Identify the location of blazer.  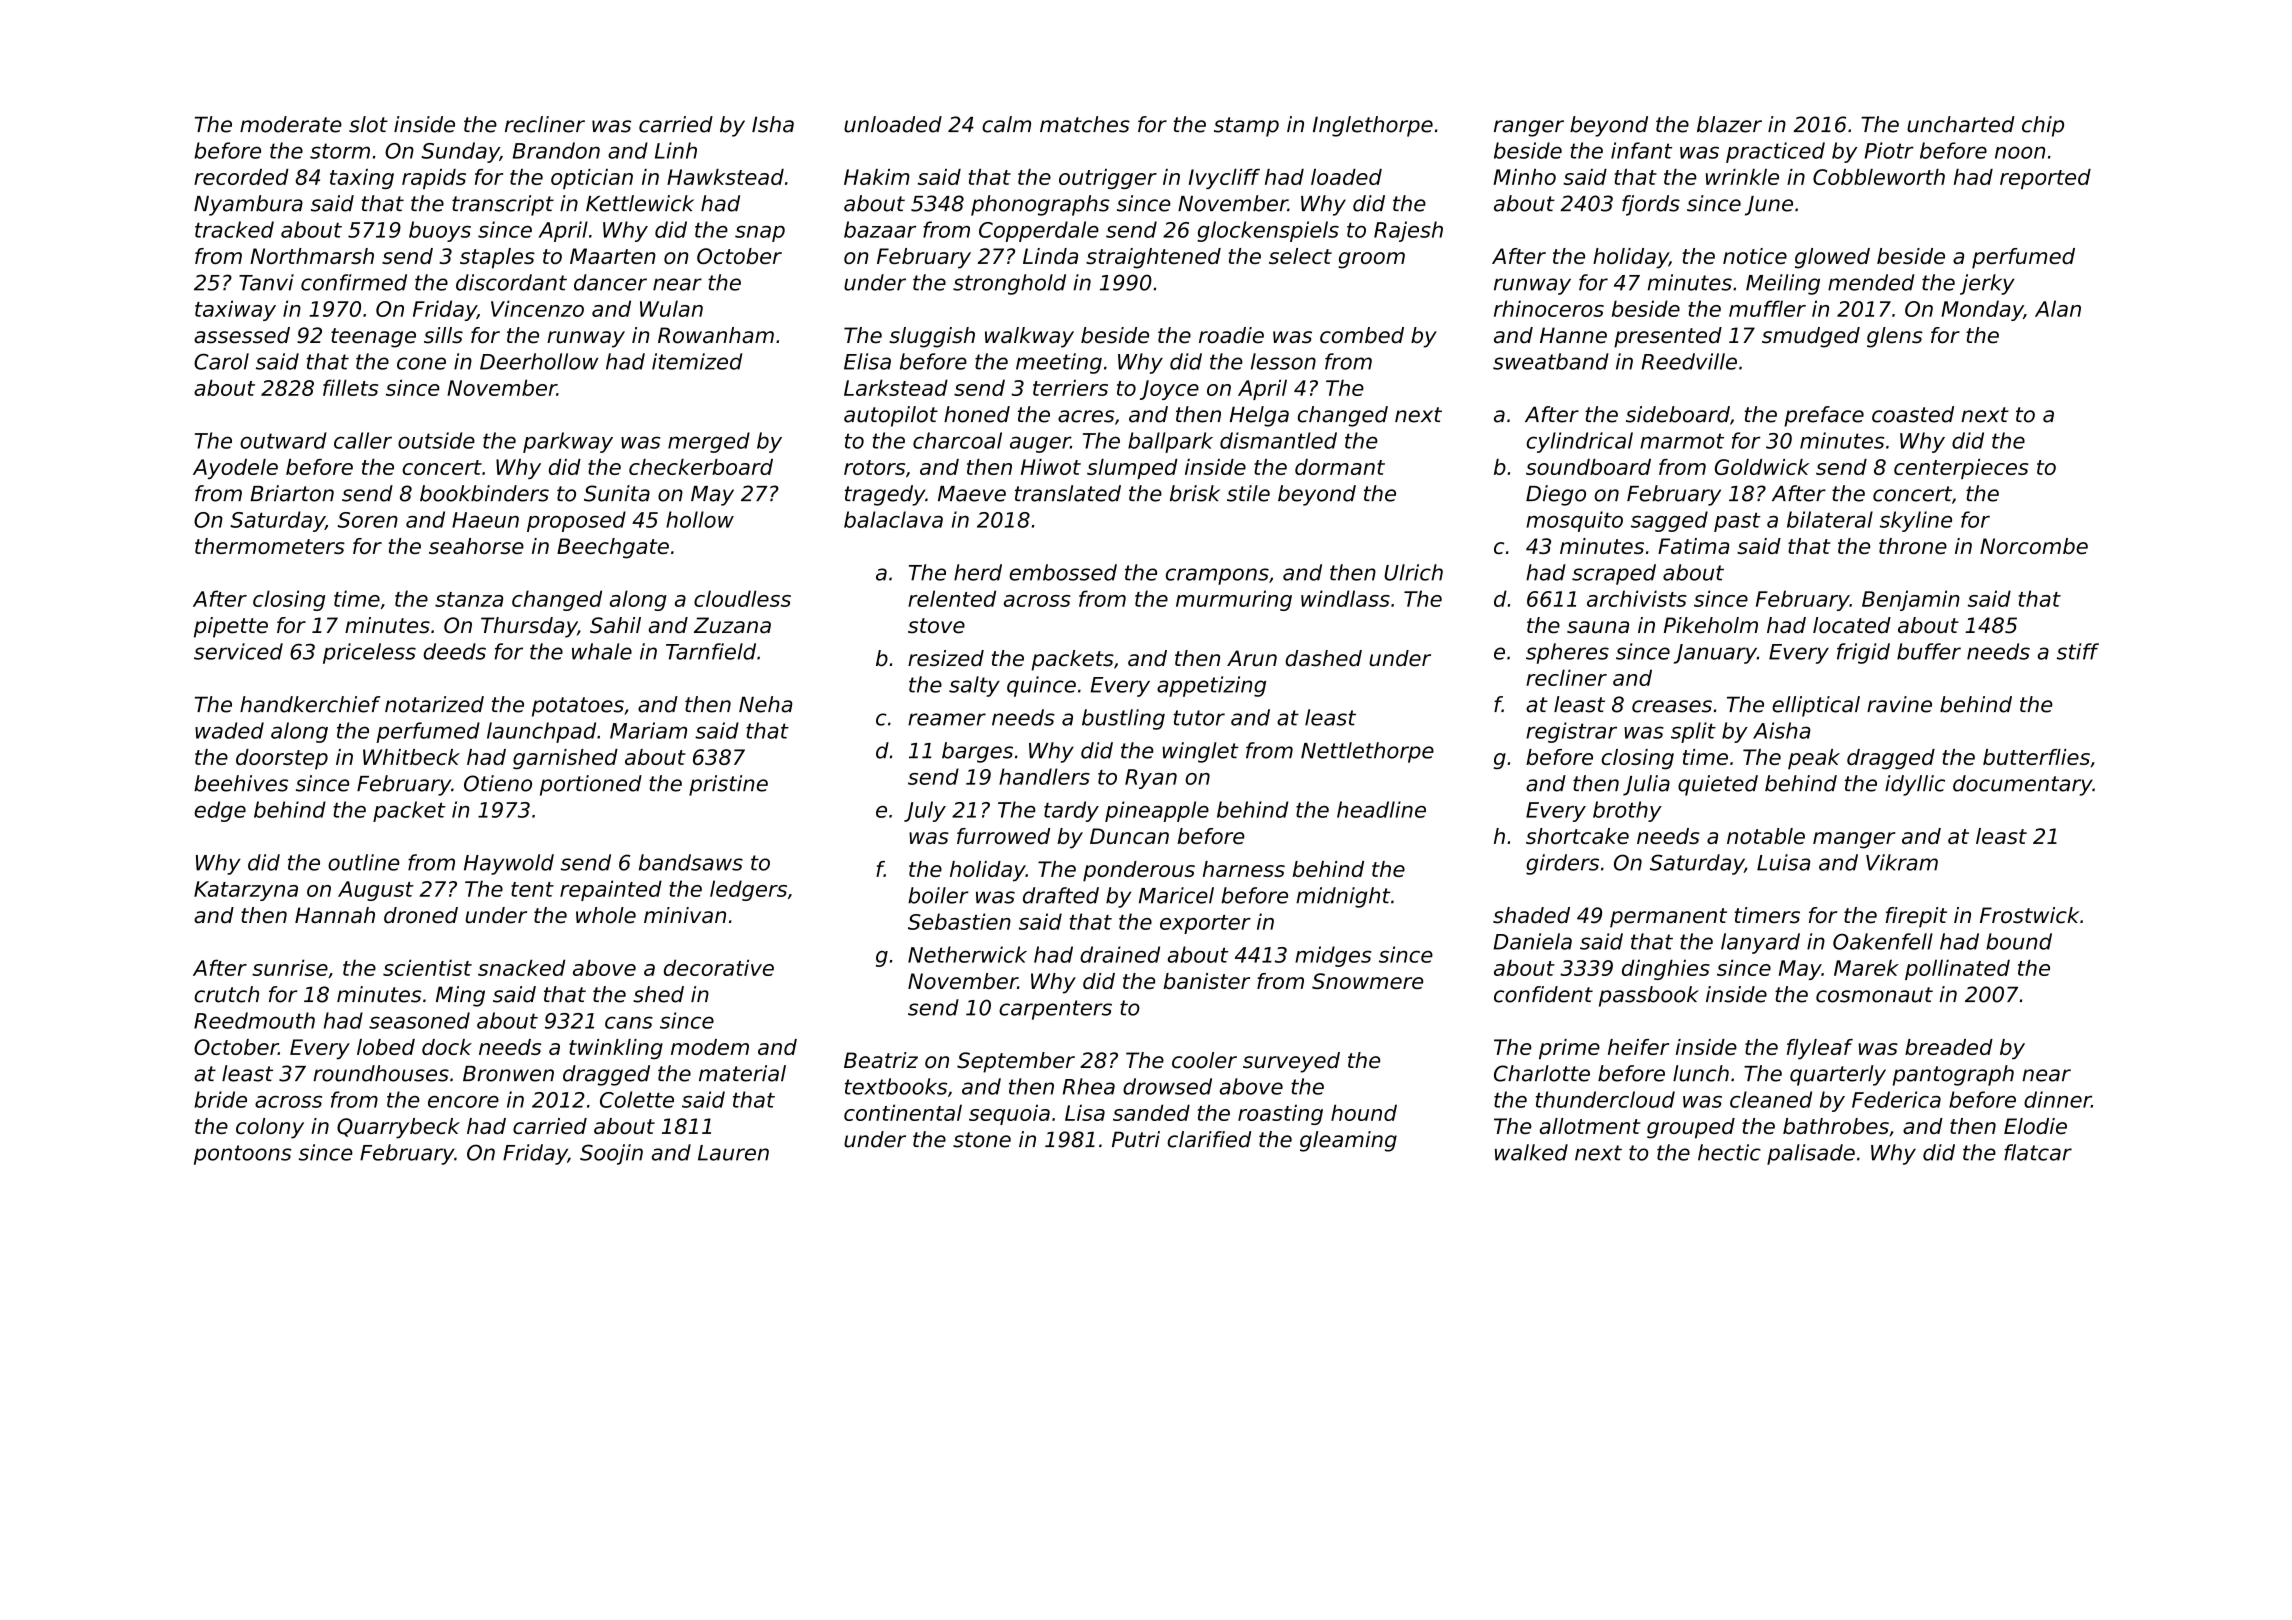
(1729, 124).
